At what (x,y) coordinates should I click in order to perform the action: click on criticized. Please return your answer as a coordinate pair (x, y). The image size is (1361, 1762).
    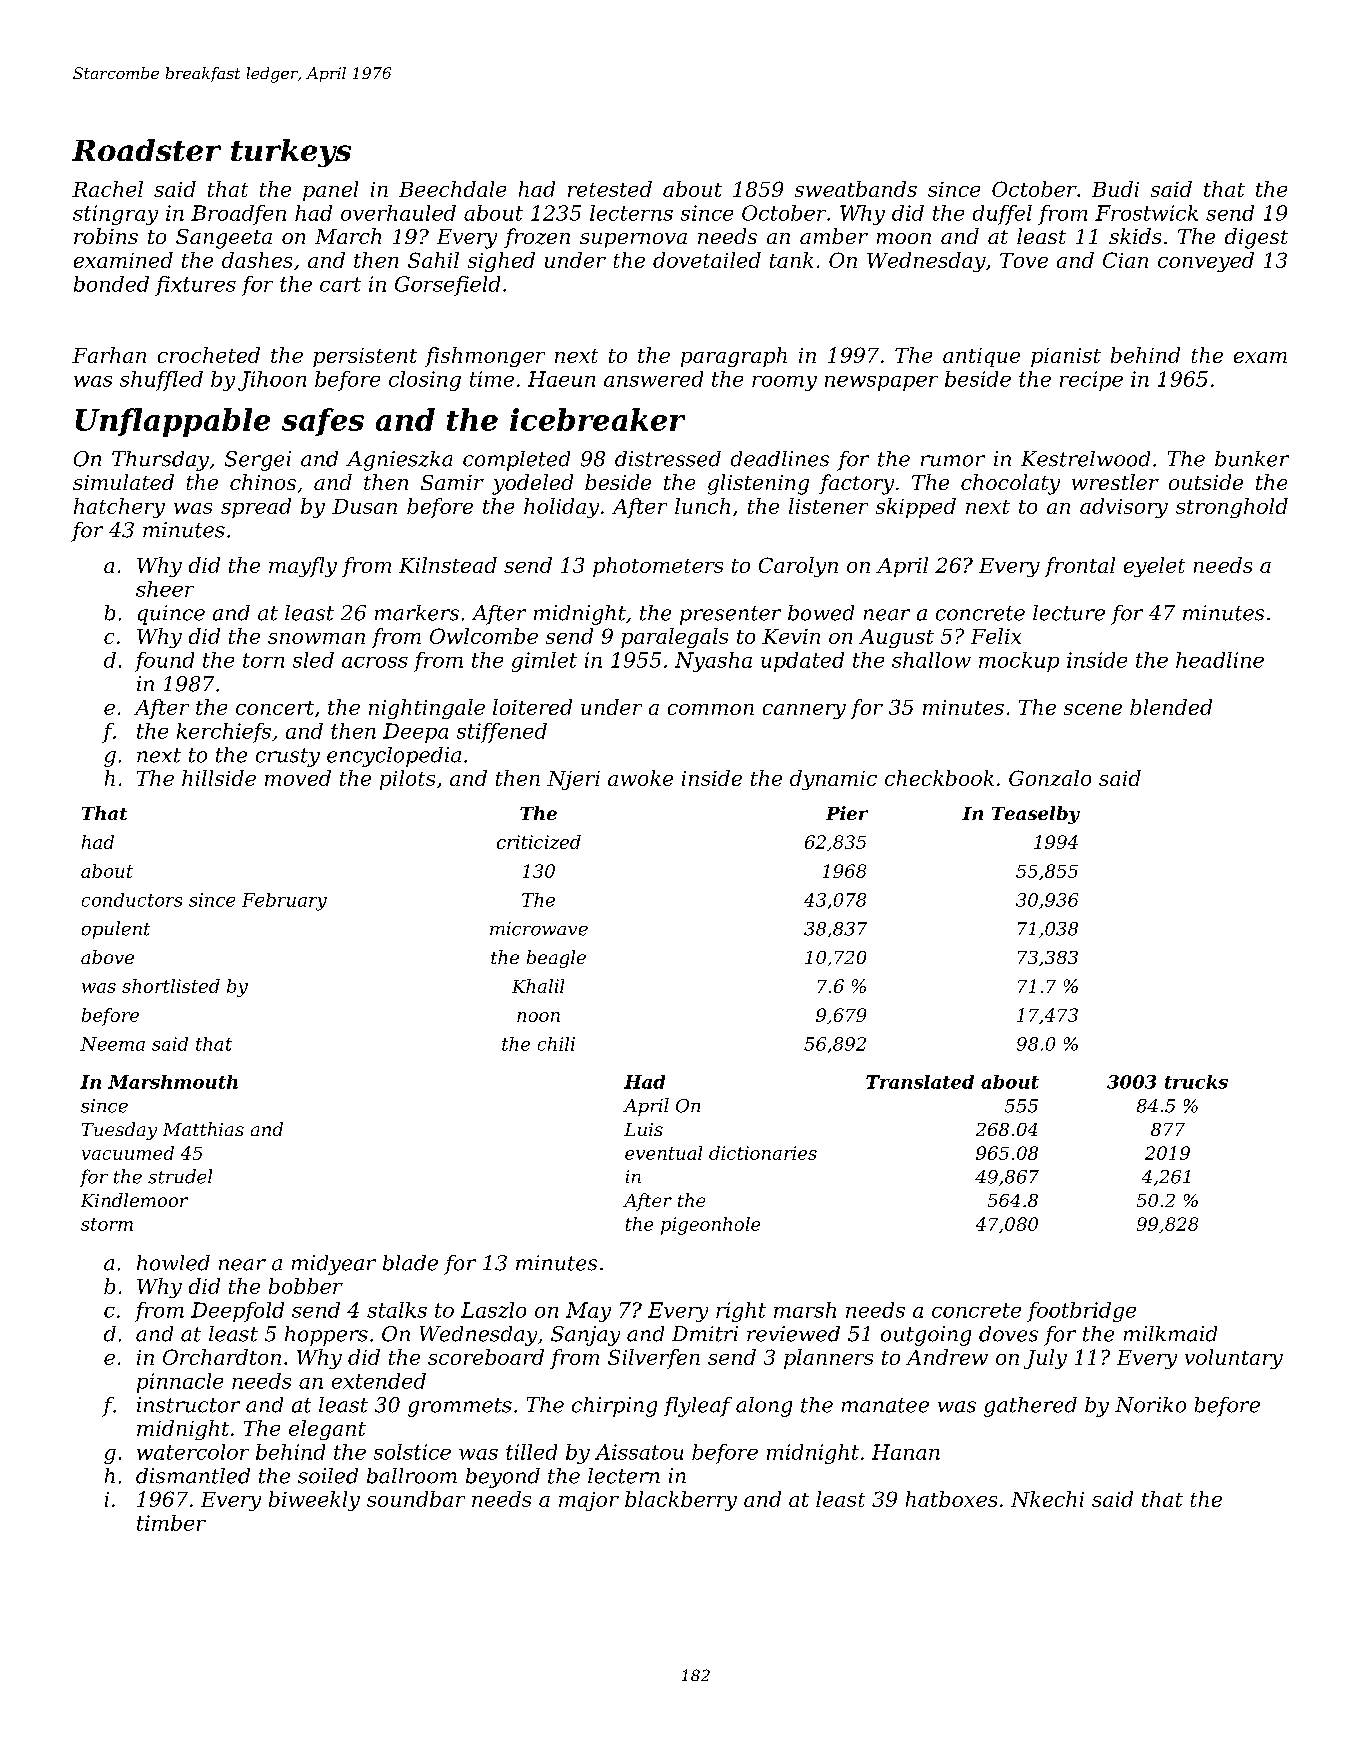
    Looking at the image, I should click on (539, 842).
